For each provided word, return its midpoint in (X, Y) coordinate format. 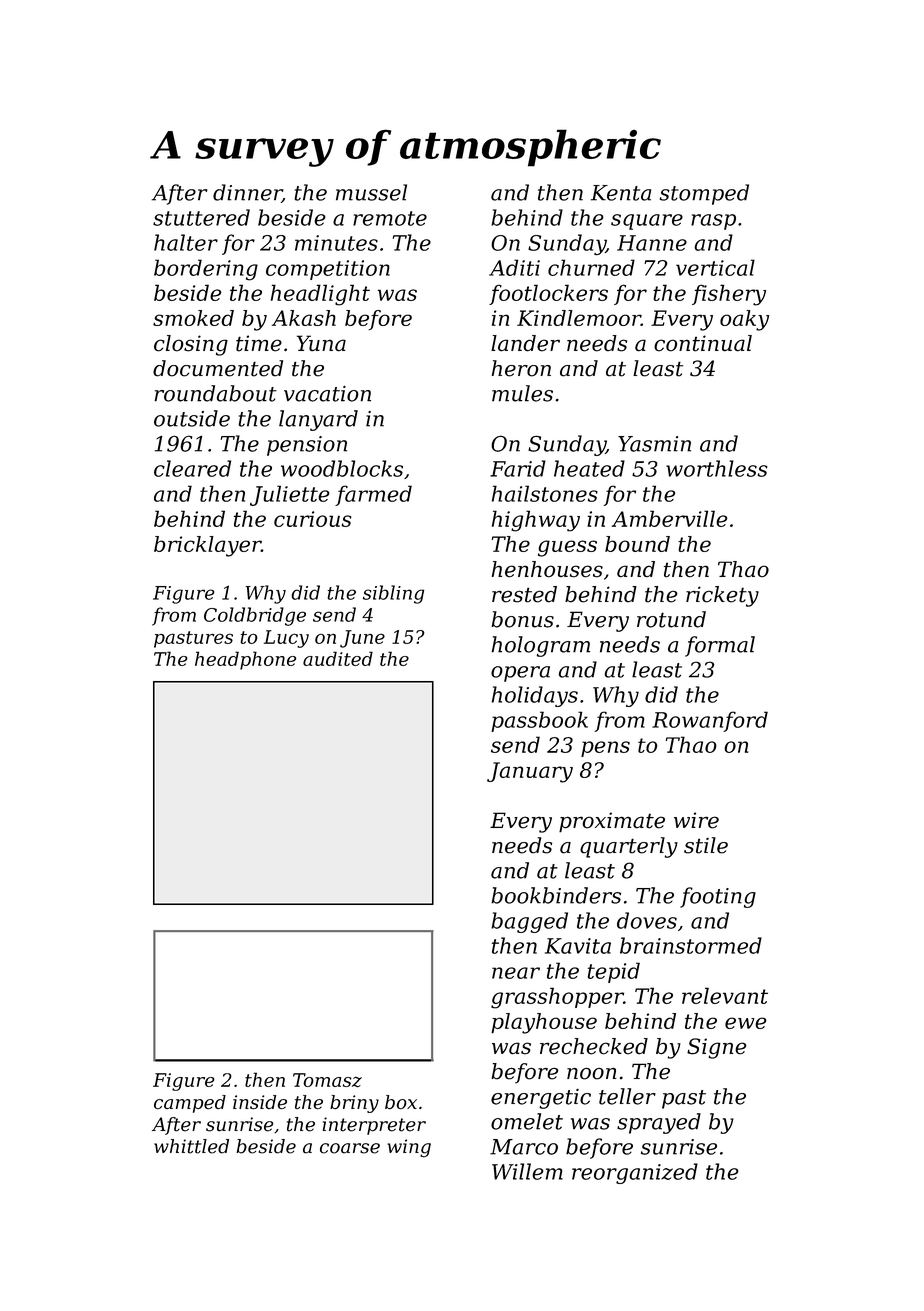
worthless (716, 468)
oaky (744, 320)
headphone (245, 660)
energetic (541, 1099)
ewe (746, 1023)
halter (186, 242)
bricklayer (207, 546)
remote (390, 218)
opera (520, 674)
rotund (671, 619)
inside (260, 1102)
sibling (393, 594)
